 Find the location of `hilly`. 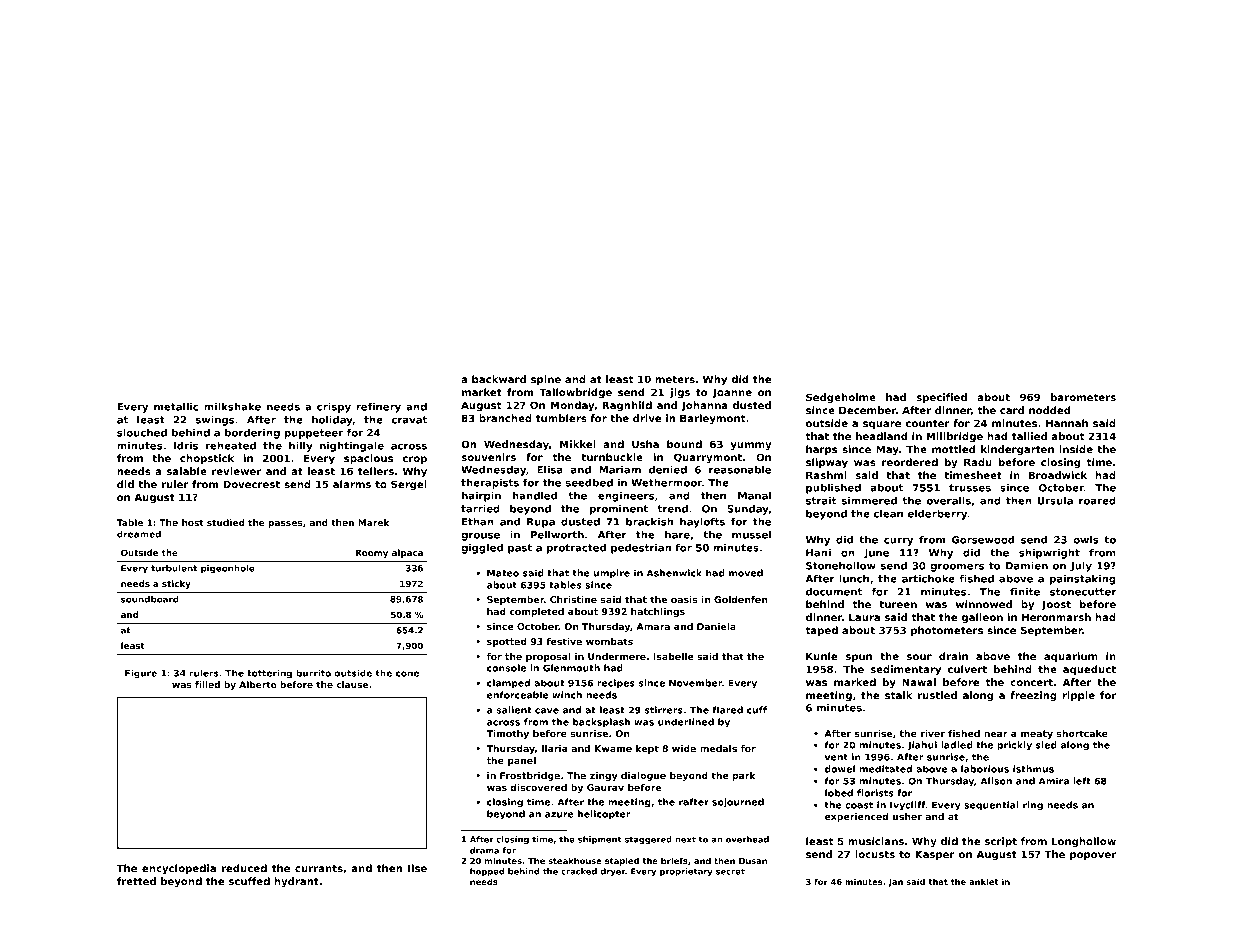

hilly is located at coordinates (301, 447).
